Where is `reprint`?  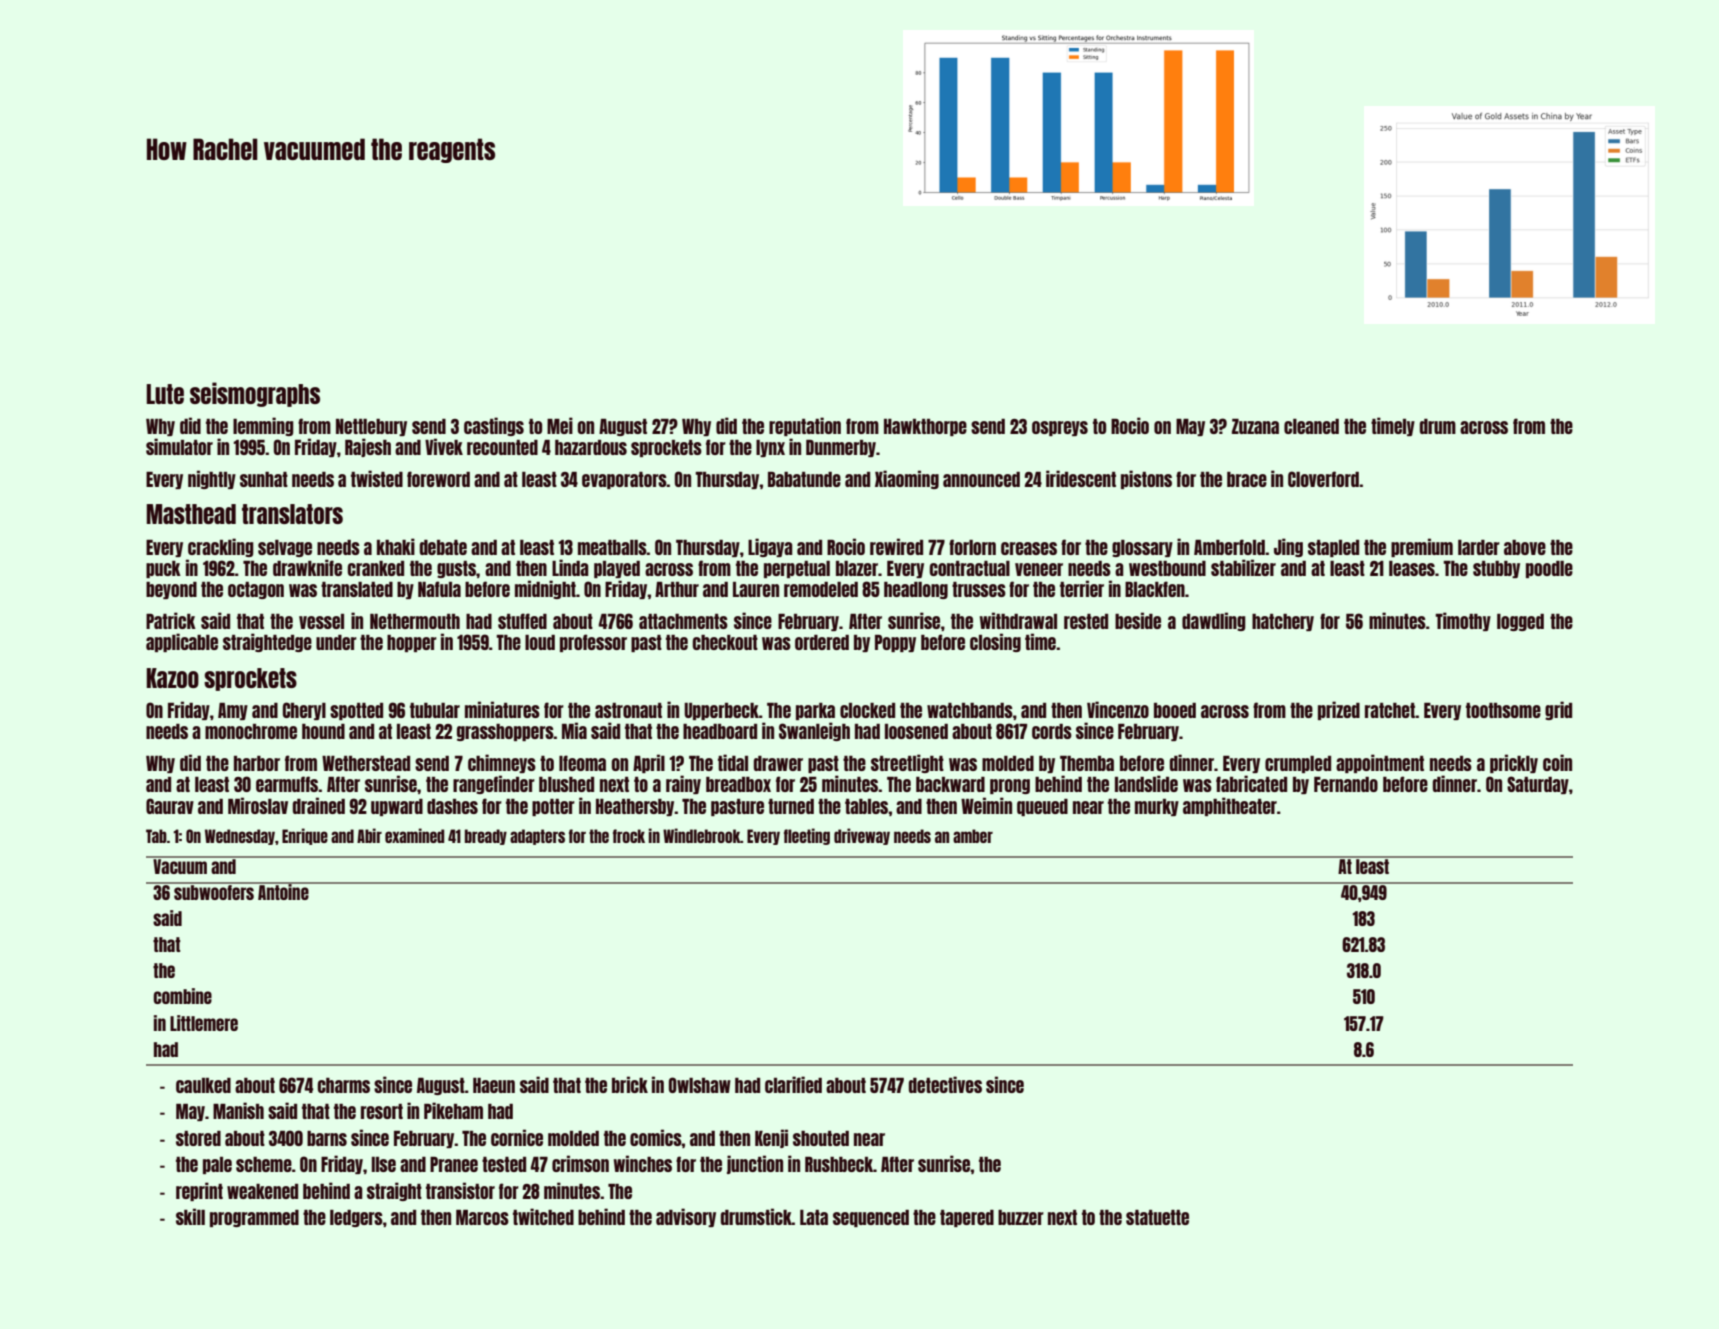
reprint is located at coordinates (199, 1191).
